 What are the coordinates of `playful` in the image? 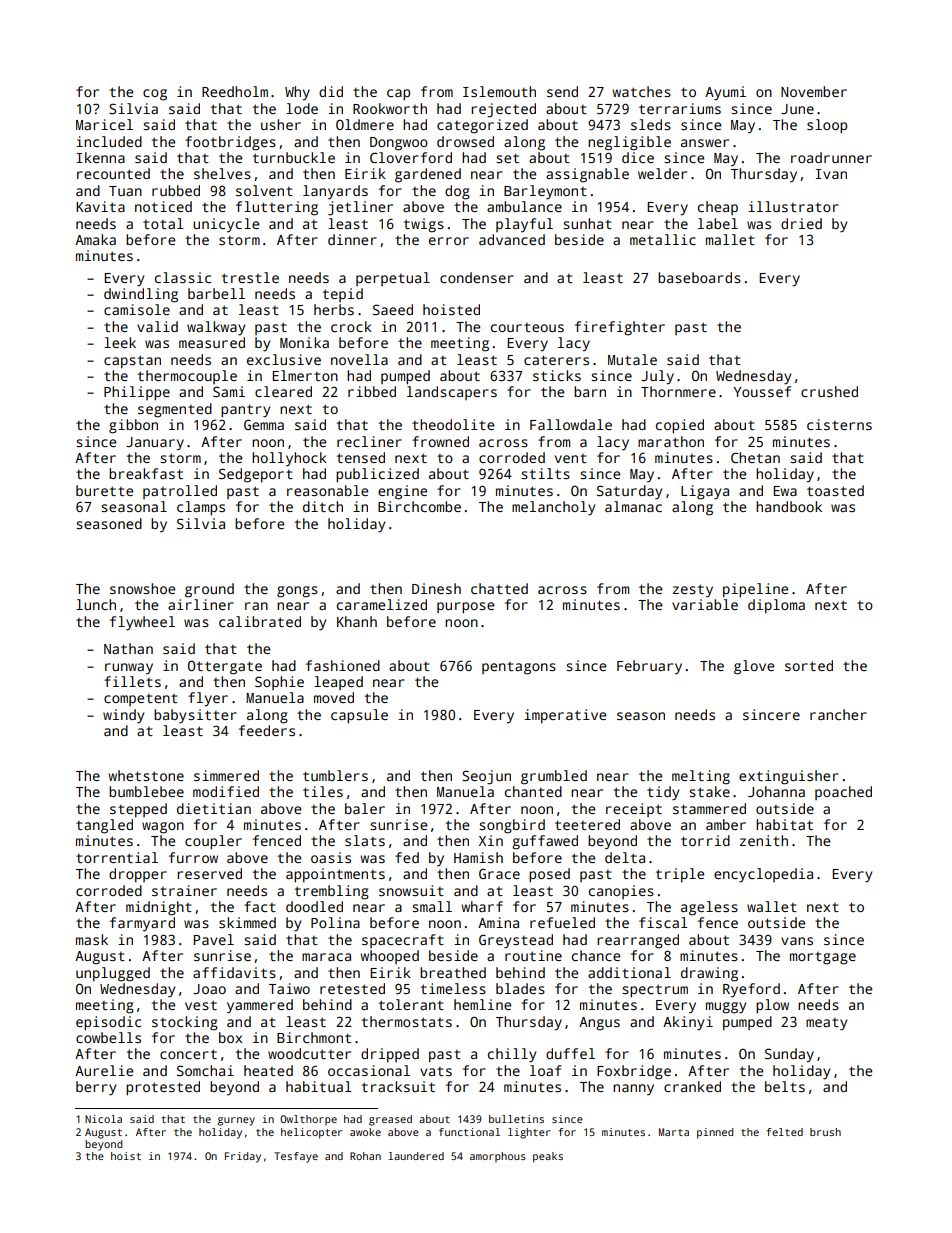 It's located at (524, 225).
